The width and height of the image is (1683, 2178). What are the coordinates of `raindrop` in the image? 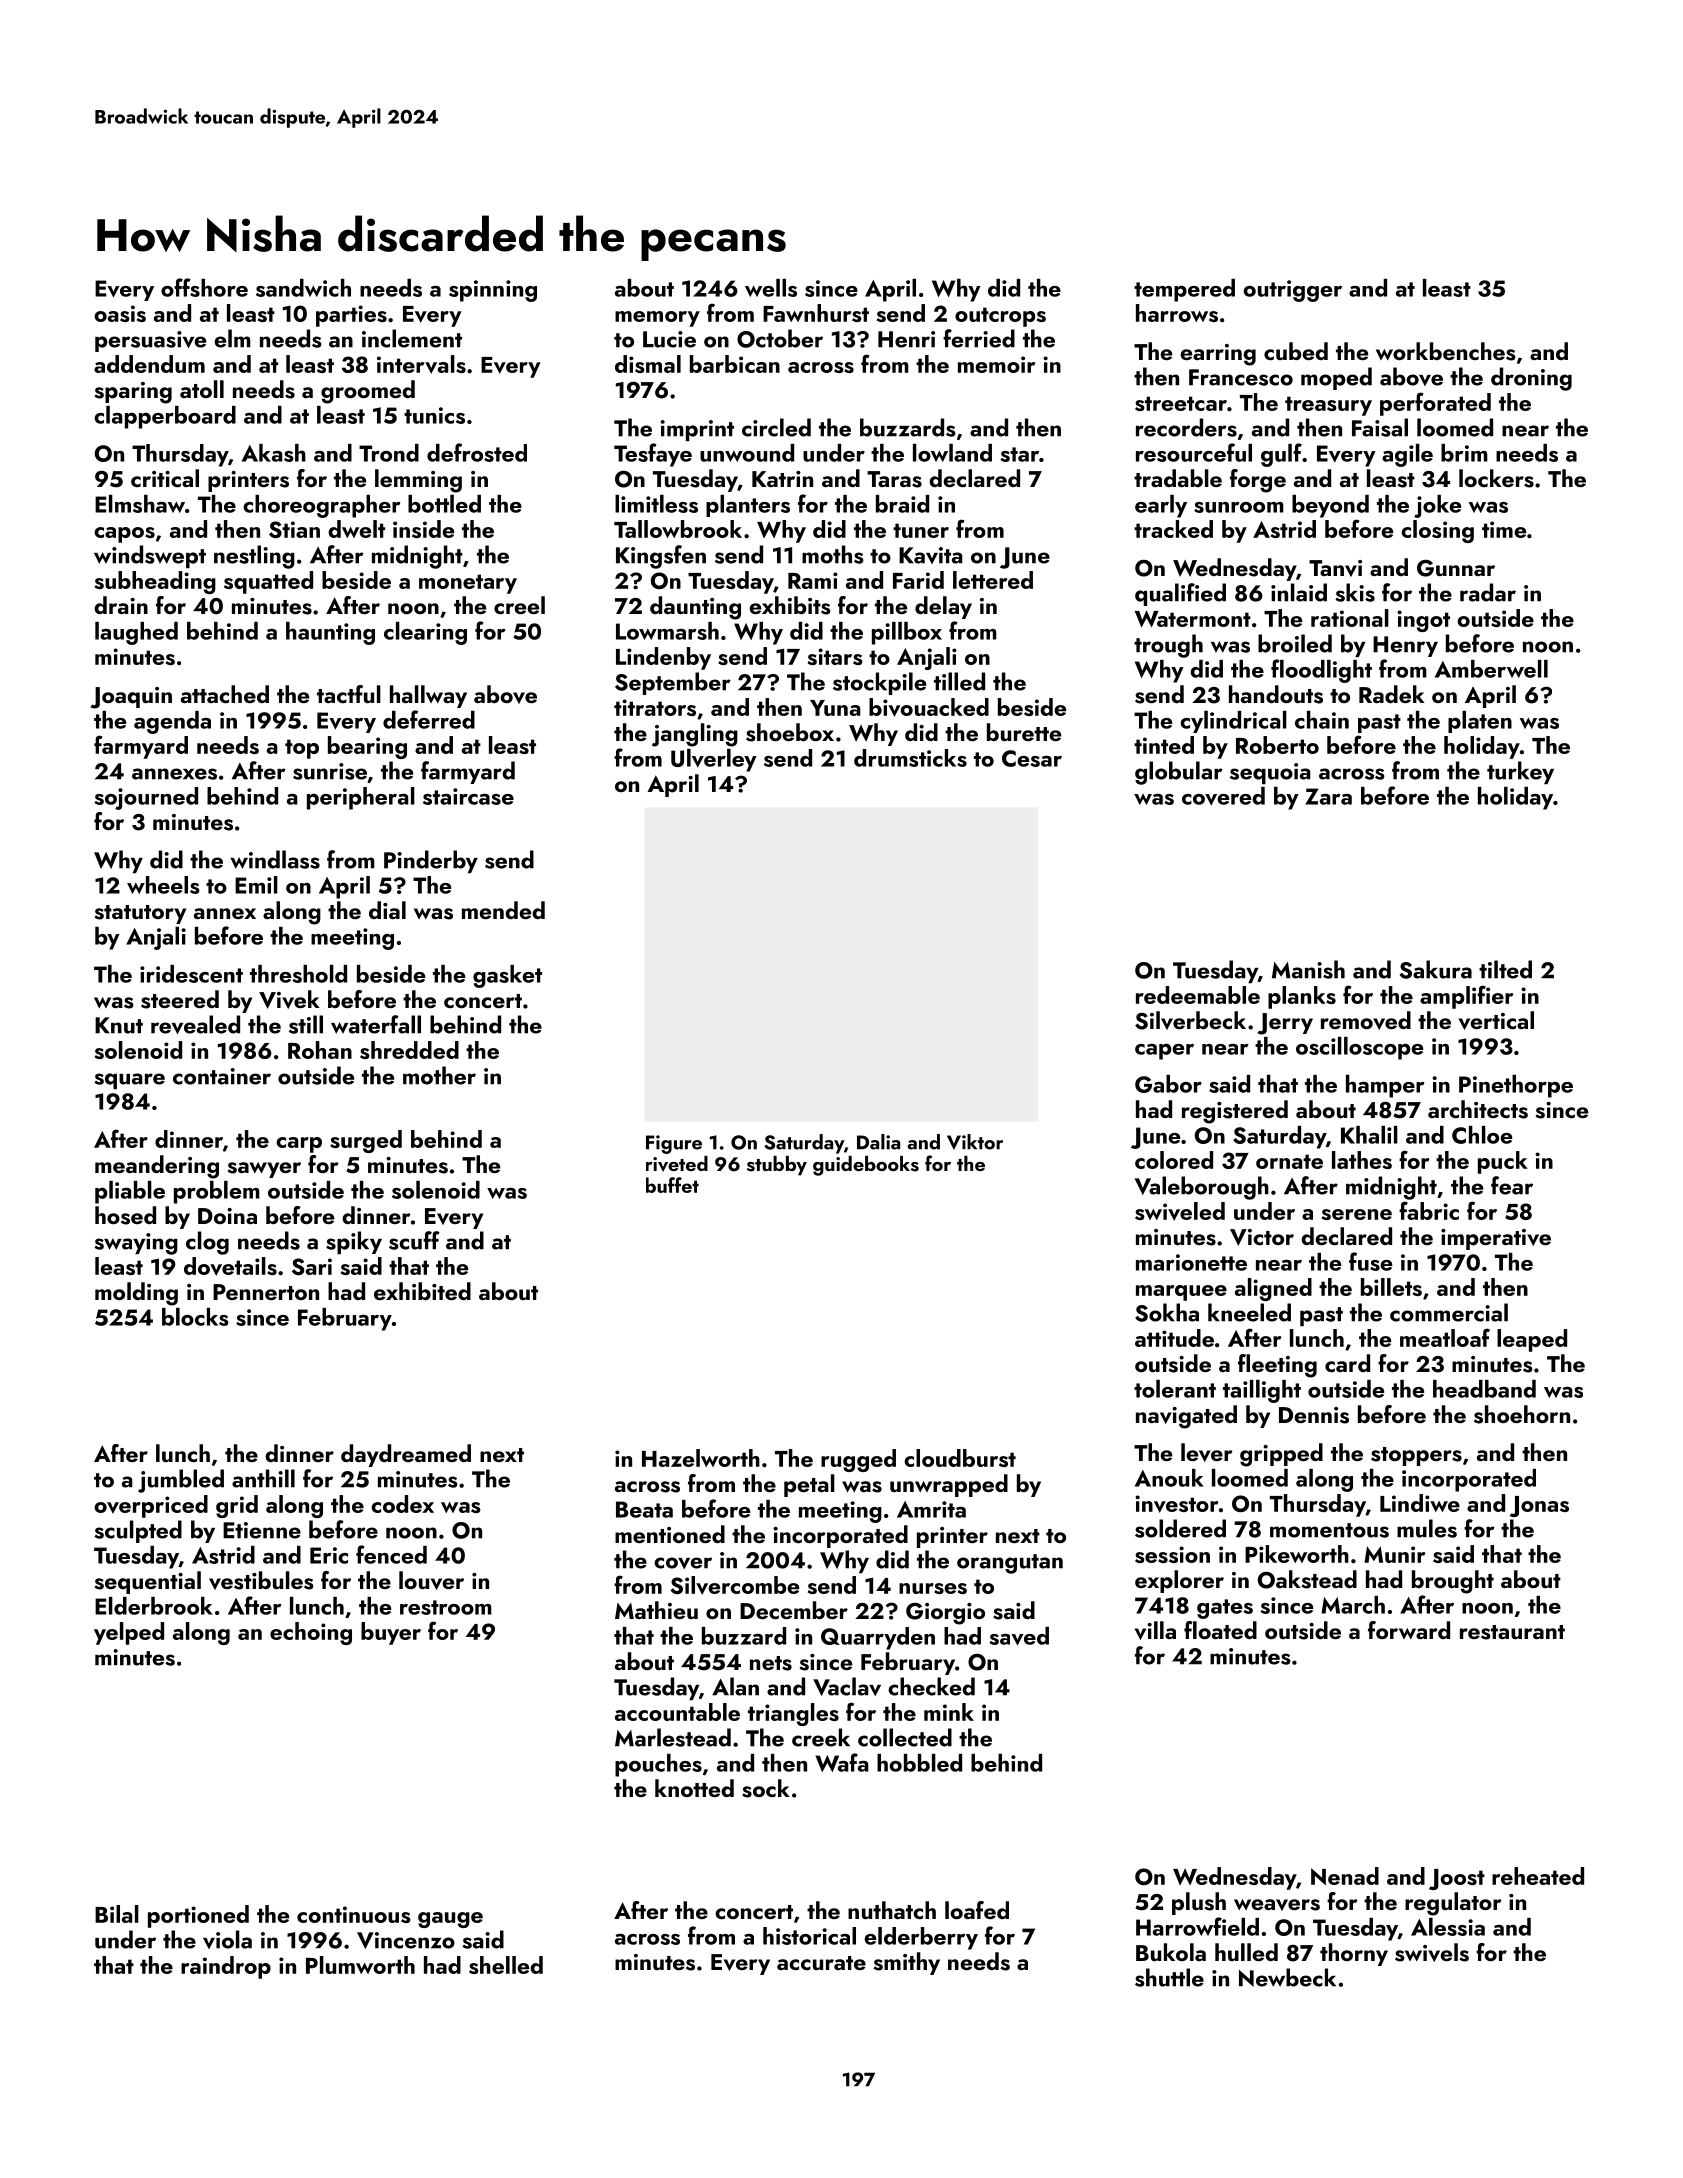 It's located at (226, 1967).
